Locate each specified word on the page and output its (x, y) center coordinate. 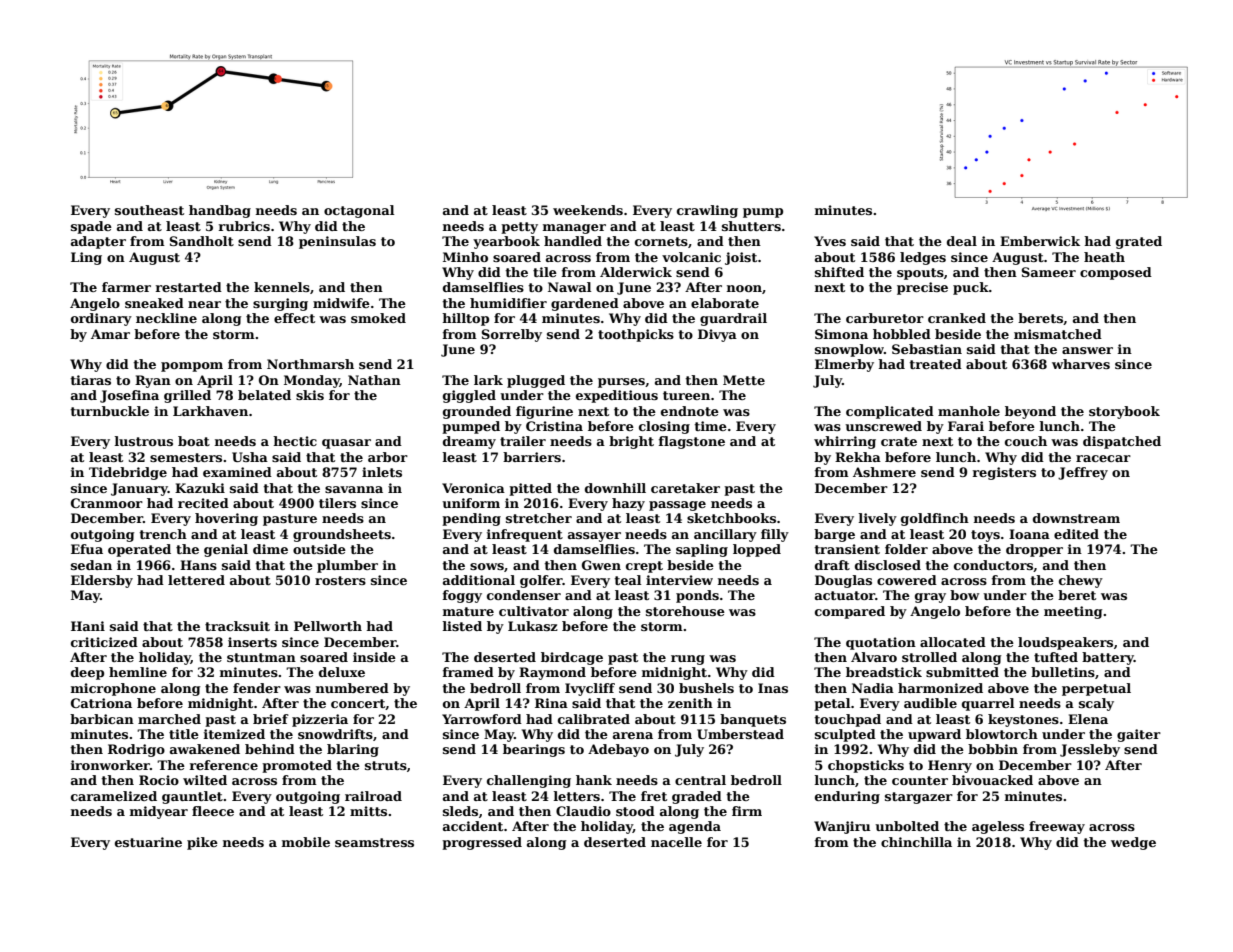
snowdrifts (335, 734)
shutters (751, 226)
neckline (166, 318)
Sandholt (202, 241)
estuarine (148, 842)
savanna (354, 489)
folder (906, 549)
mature (468, 611)
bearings (534, 750)
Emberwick (1040, 241)
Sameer (1049, 272)
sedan (91, 565)
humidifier (508, 303)
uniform (471, 503)
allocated (953, 642)
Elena (1088, 719)
